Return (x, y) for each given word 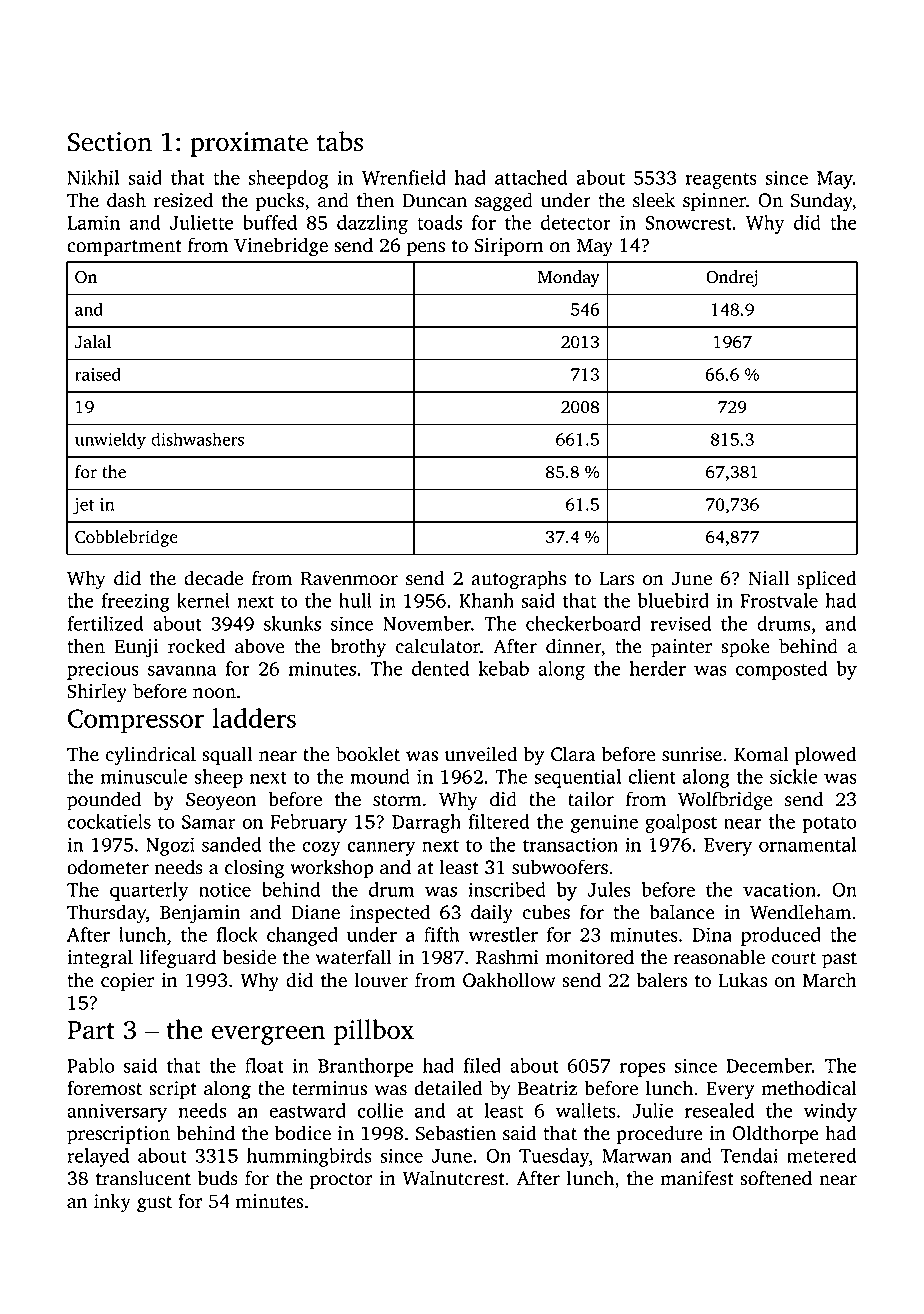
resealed (720, 1110)
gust (154, 1204)
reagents (721, 180)
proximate (249, 144)
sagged (504, 202)
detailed (448, 1088)
